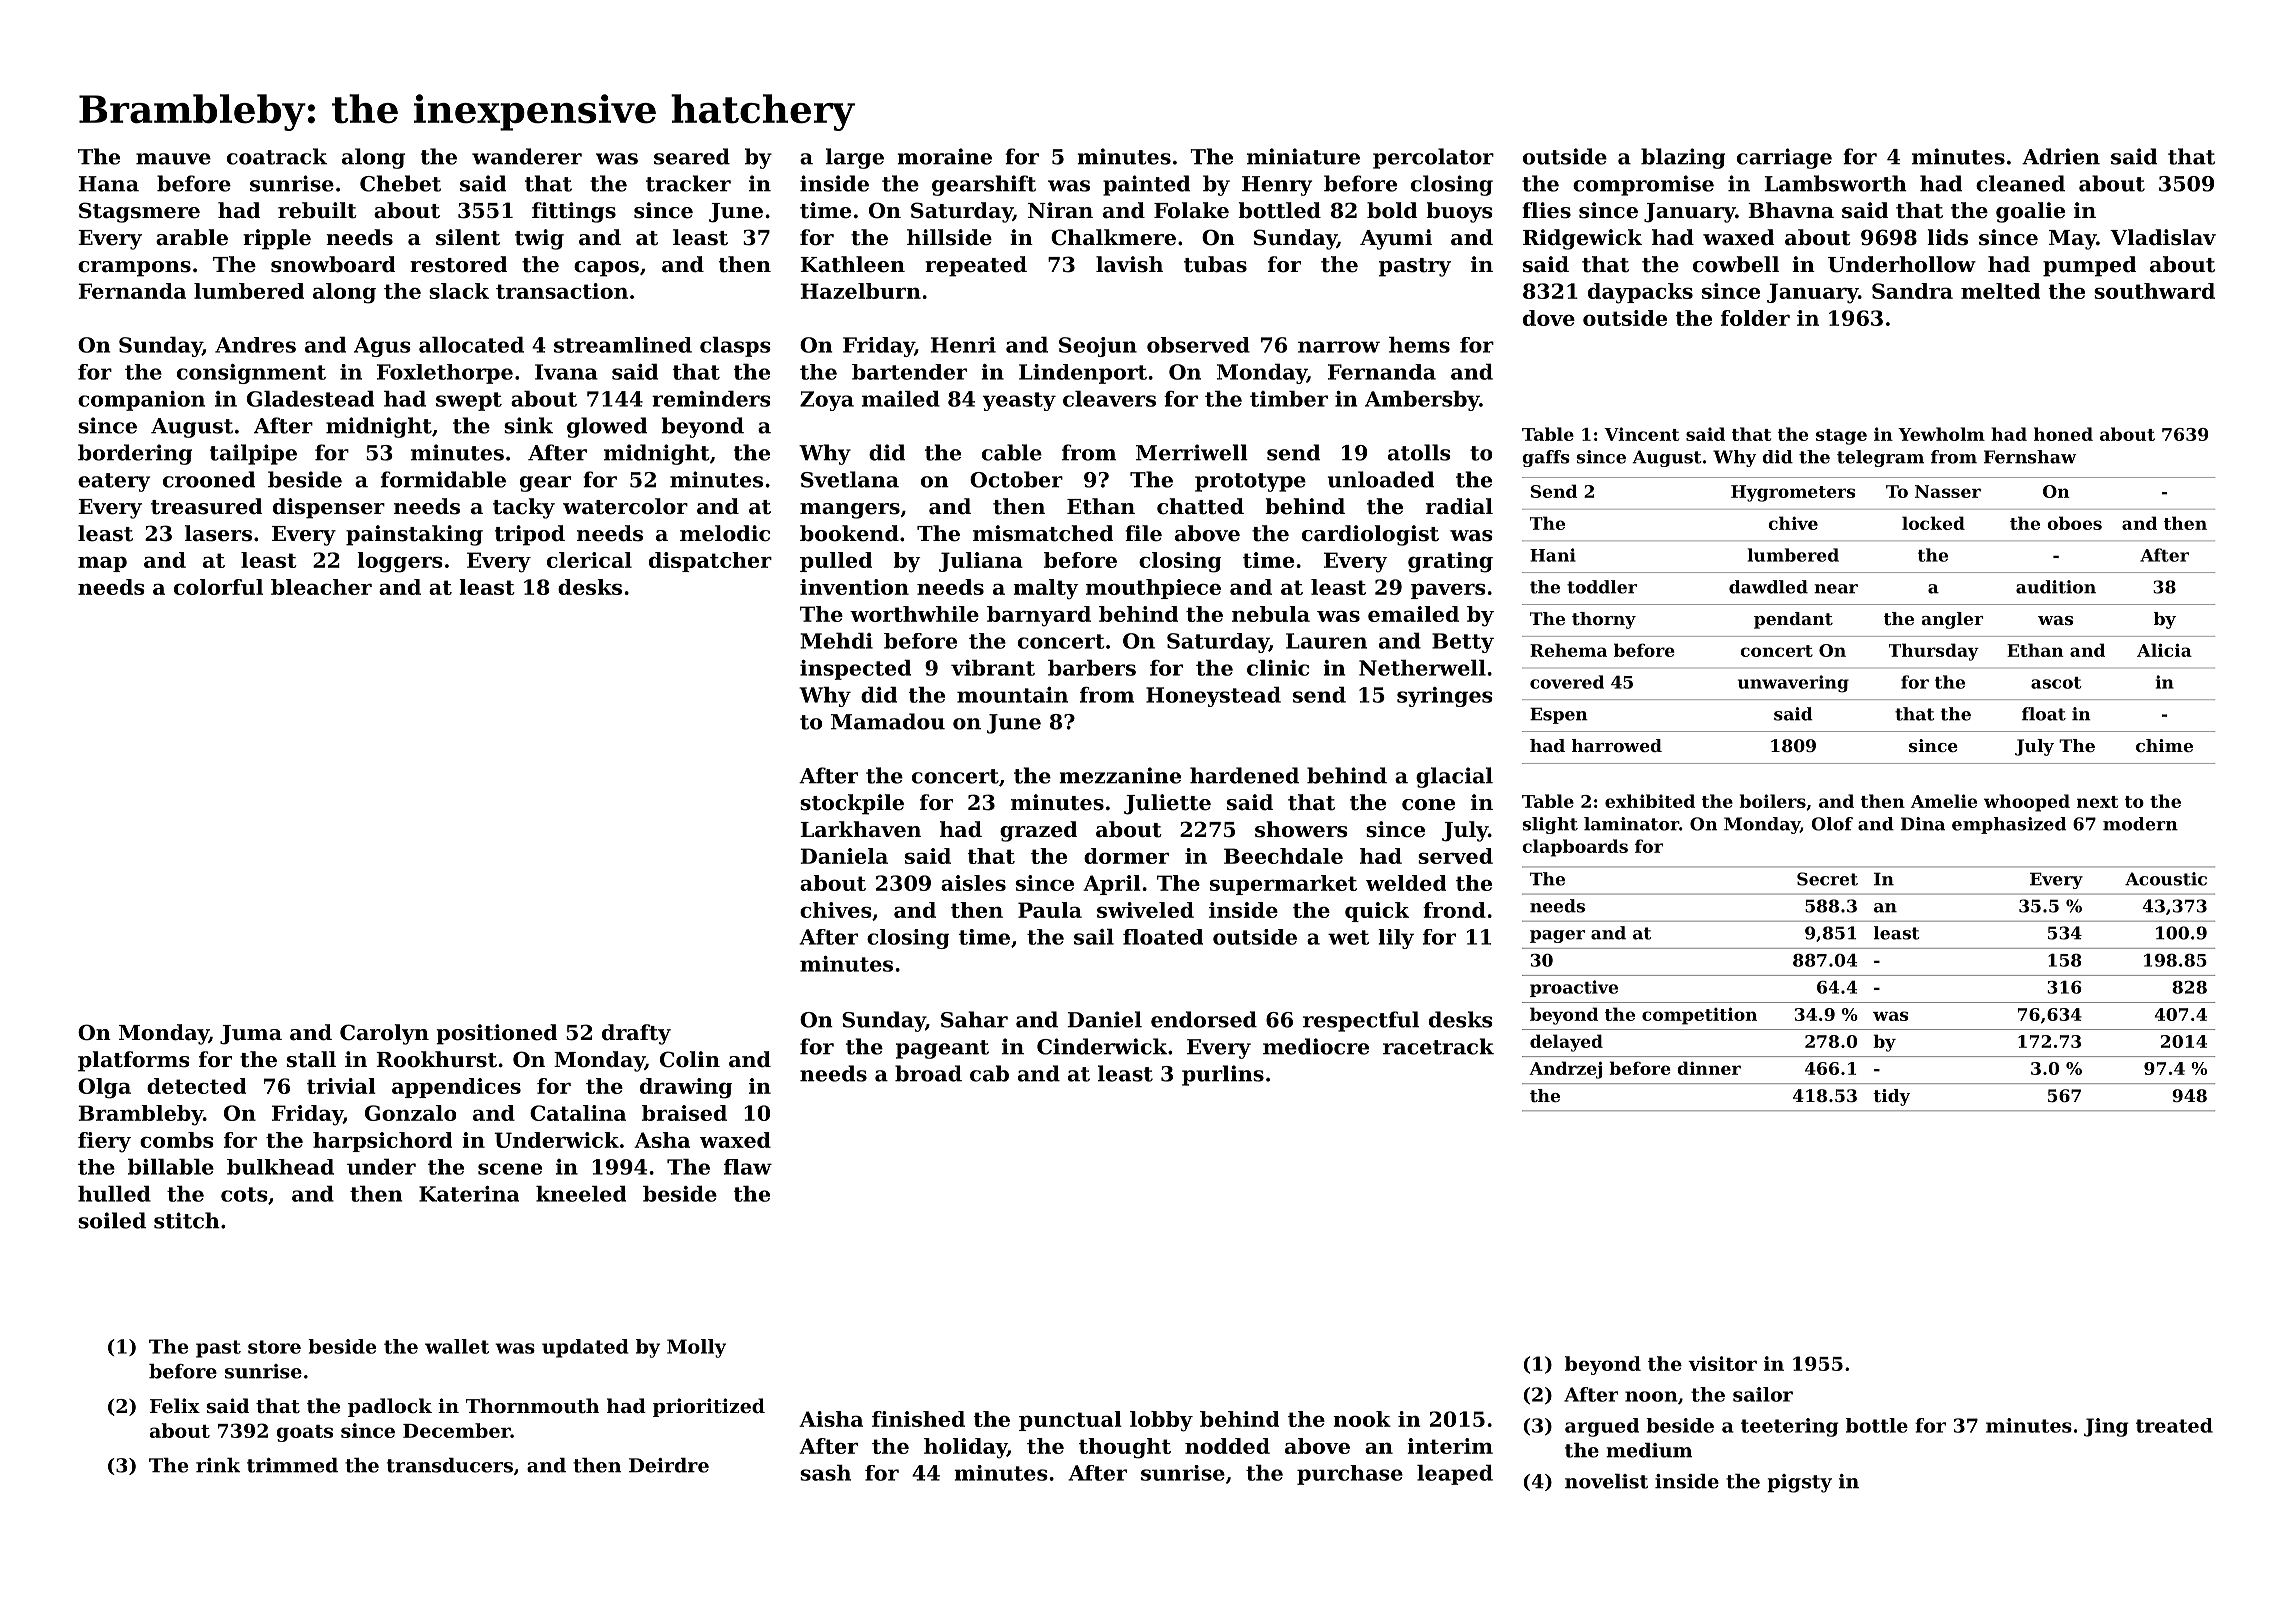 The height and width of the screenshot is (1621, 2293). What do you see at coordinates (944, 156) in the screenshot?
I see `moraine` at bounding box center [944, 156].
